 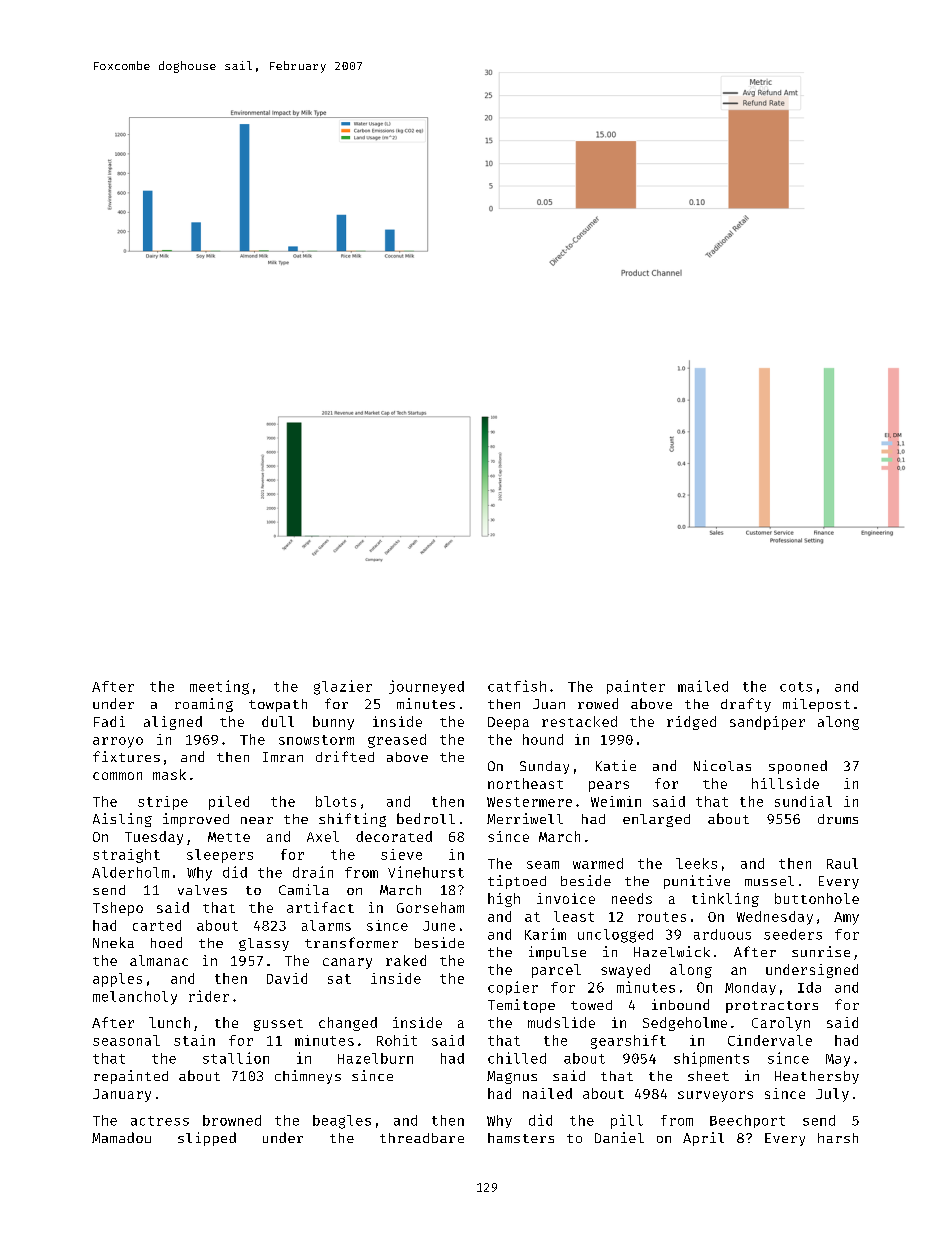 What do you see at coordinates (715, 1096) in the screenshot?
I see `surveyors` at bounding box center [715, 1096].
